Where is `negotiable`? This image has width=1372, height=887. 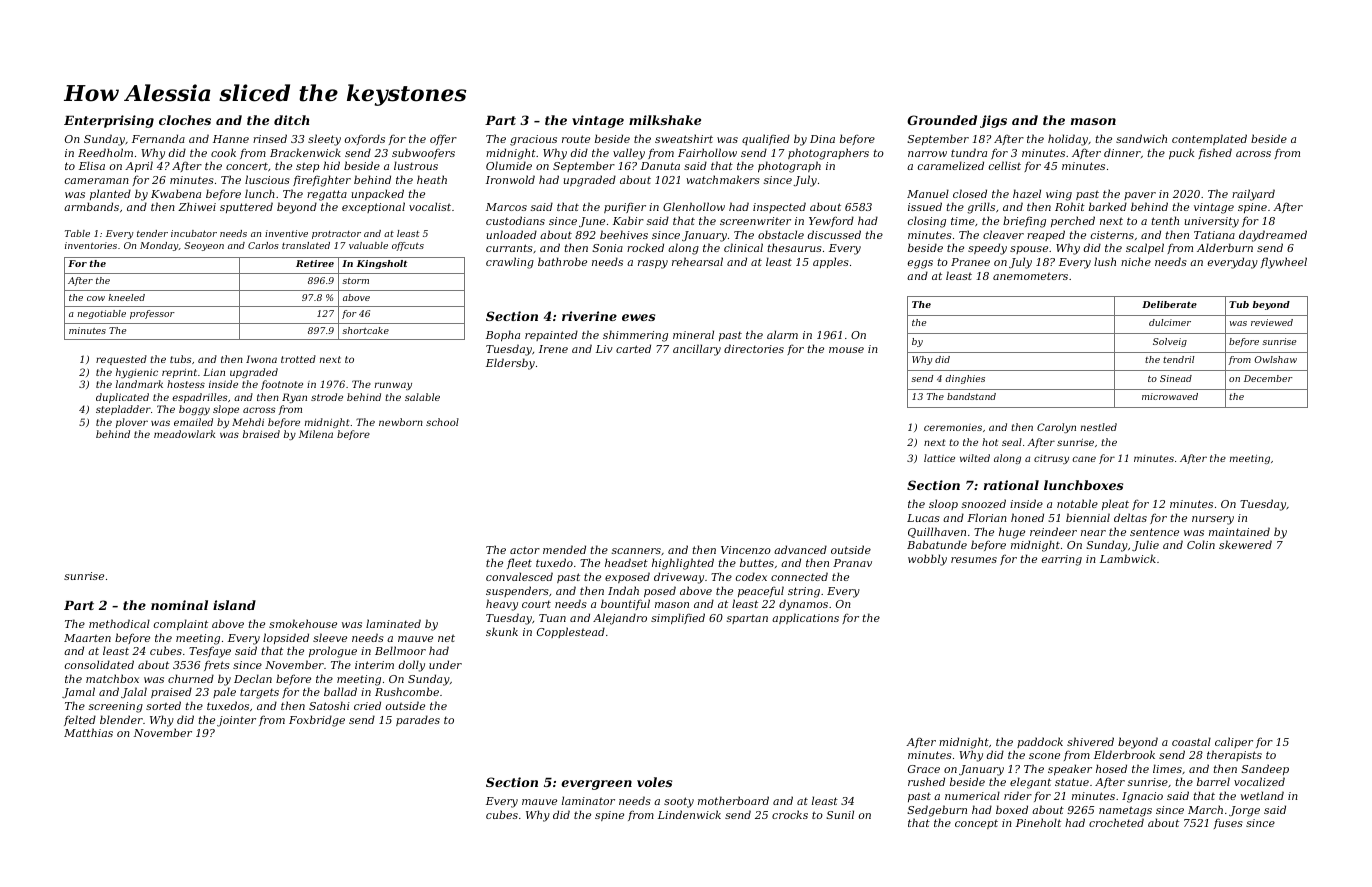 negotiable is located at coordinates (102, 314).
